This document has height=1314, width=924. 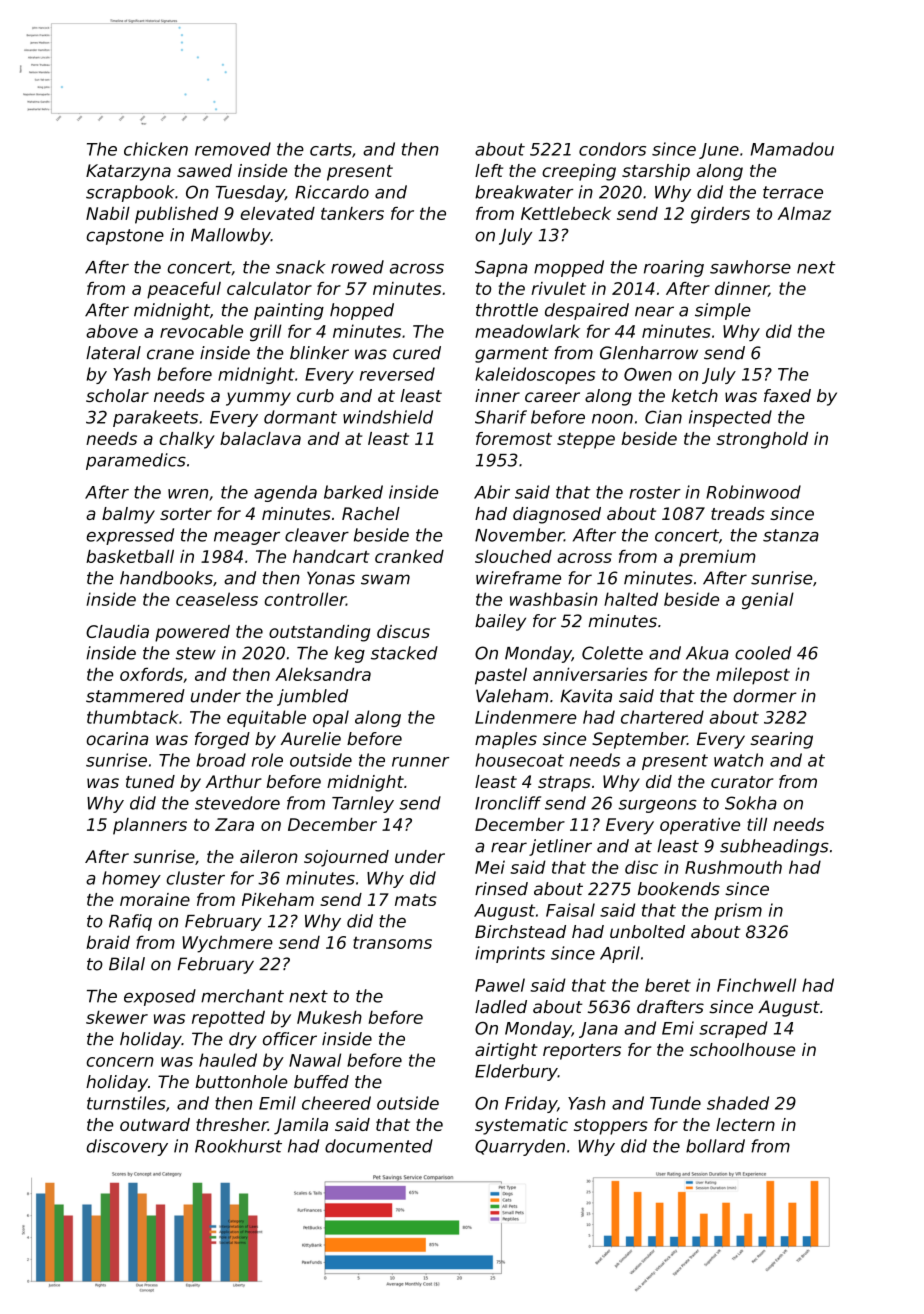 What do you see at coordinates (417, 353) in the document?
I see `cured` at bounding box center [417, 353].
